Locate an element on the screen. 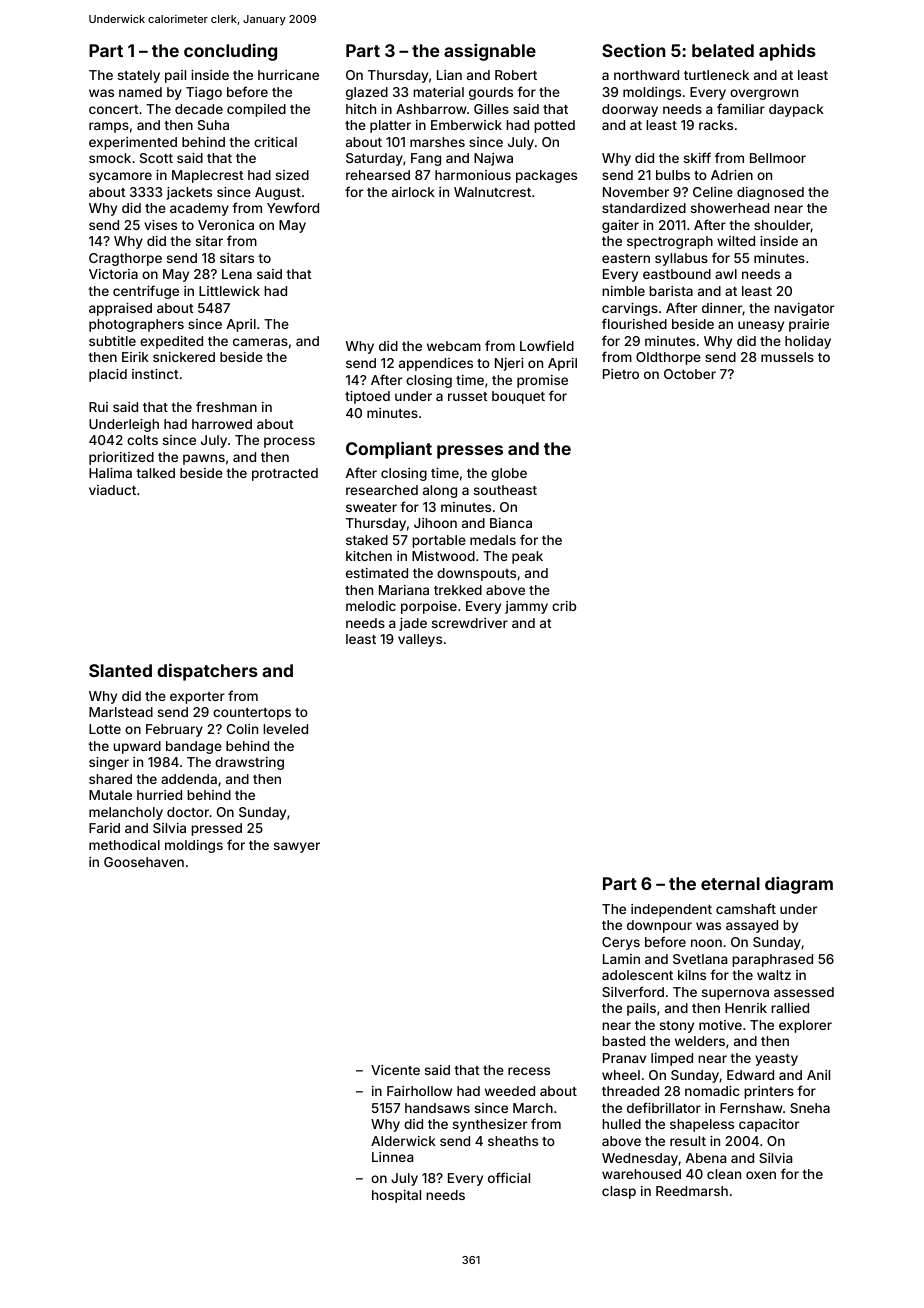 The height and width of the screenshot is (1308, 924). turtleneck is located at coordinates (716, 75).
